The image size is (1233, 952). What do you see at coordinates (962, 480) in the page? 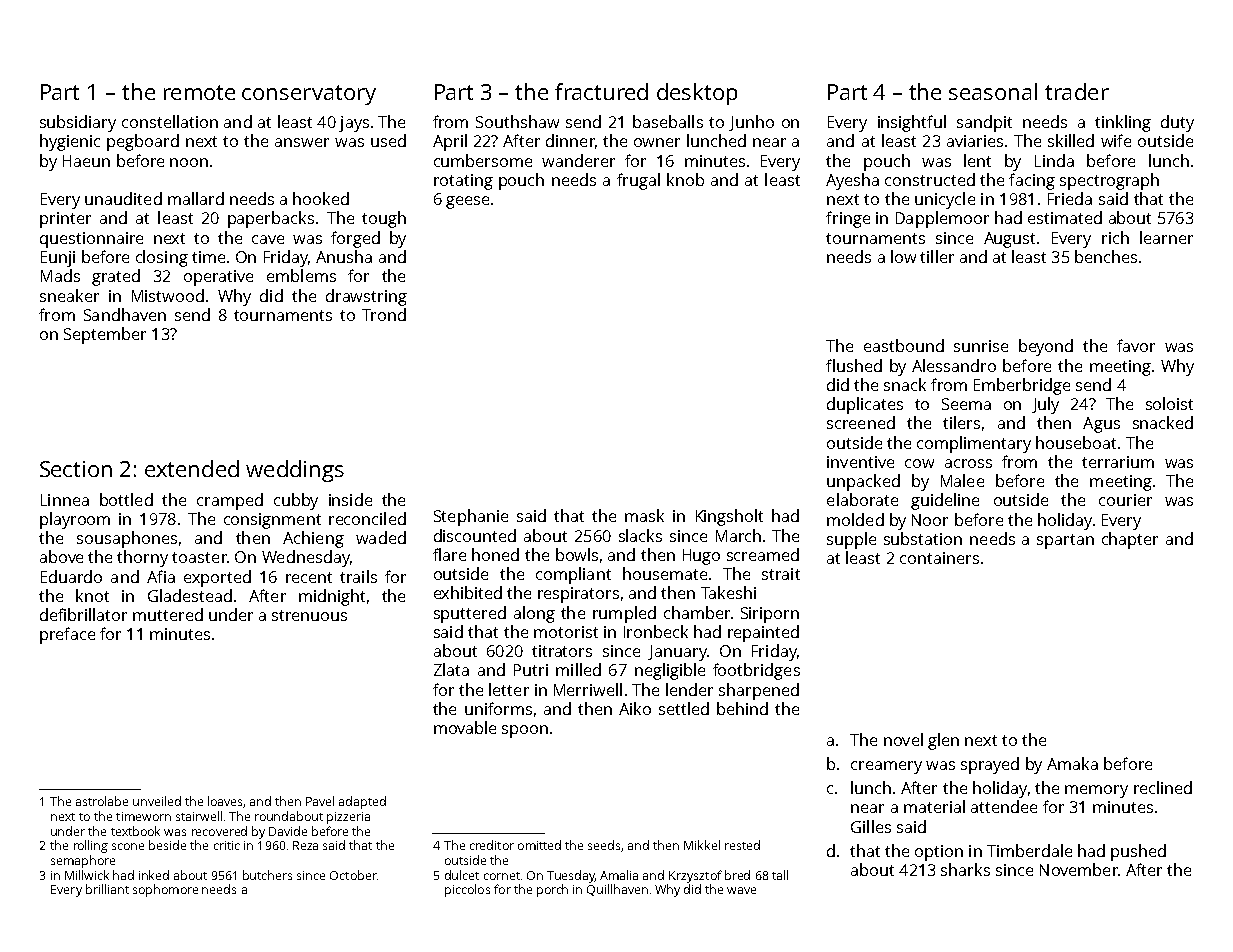
I see `Malee` at bounding box center [962, 480].
